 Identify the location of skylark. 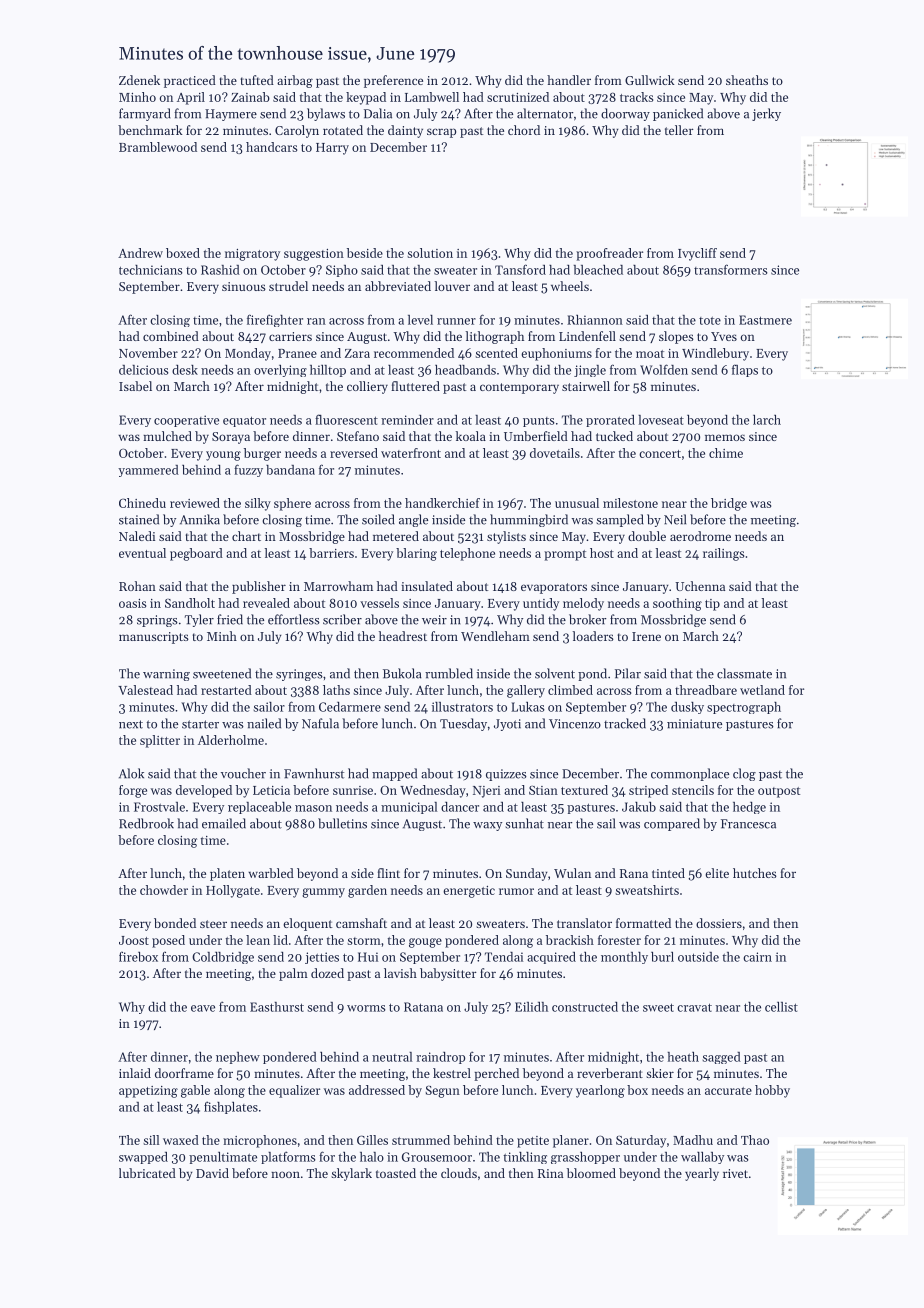
(351, 1174).
